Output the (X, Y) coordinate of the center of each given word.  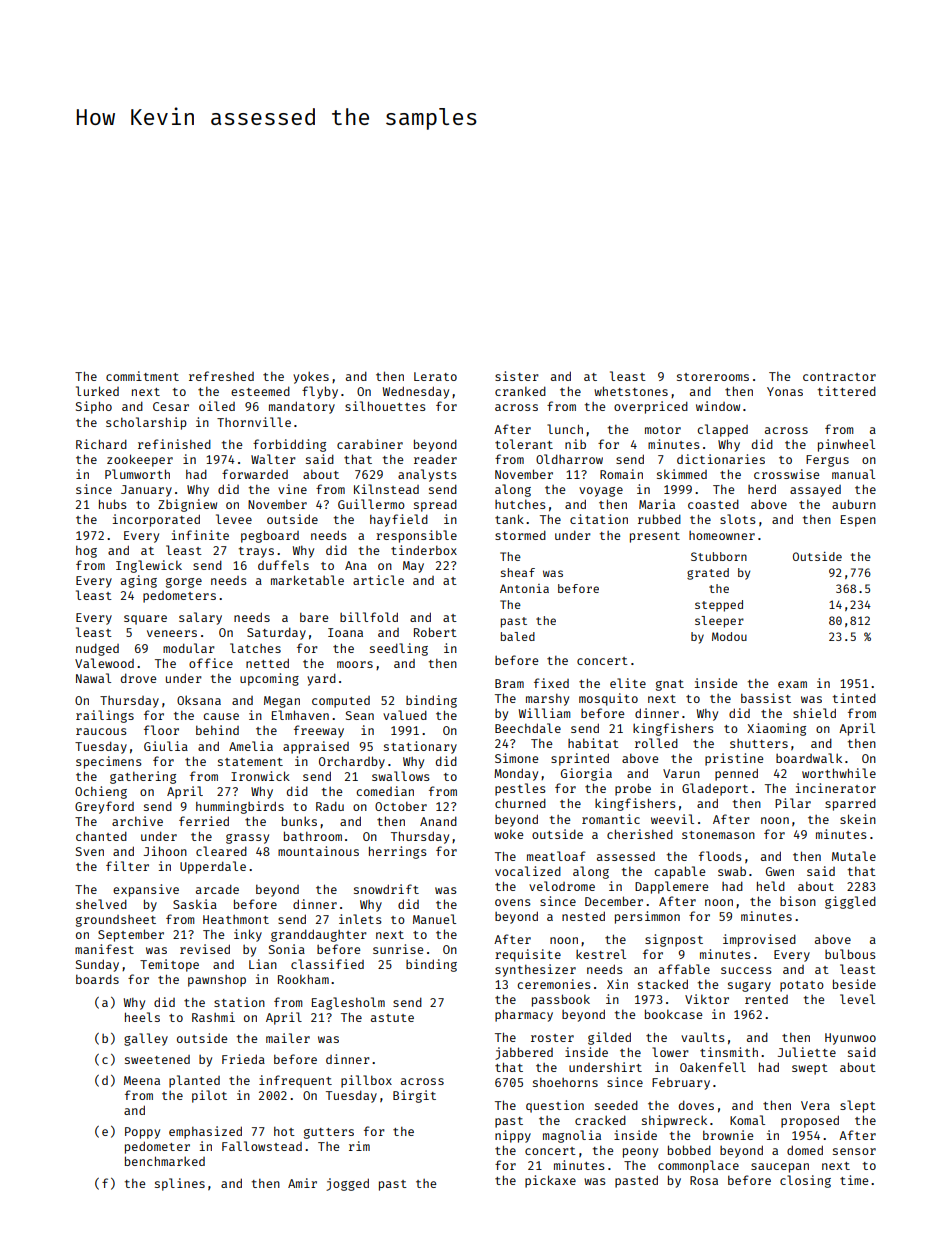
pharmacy (524, 1015)
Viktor (707, 999)
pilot (209, 1096)
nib (575, 444)
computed (341, 702)
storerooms (713, 377)
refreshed (221, 376)
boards (97, 979)
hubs (113, 504)
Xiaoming (776, 729)
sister (517, 376)
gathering (143, 777)
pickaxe (550, 1181)
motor (663, 430)
